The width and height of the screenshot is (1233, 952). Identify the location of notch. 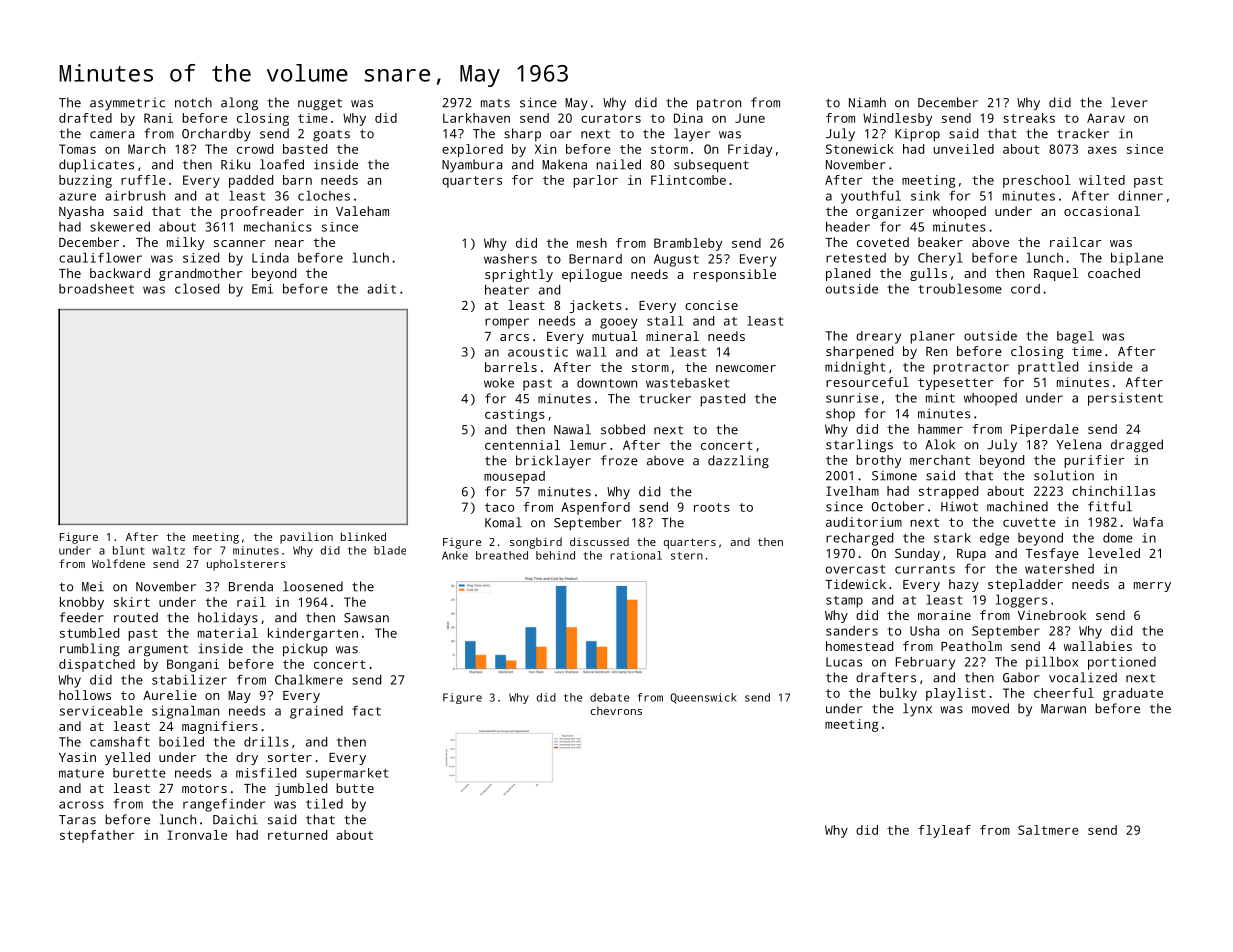
(193, 102).
